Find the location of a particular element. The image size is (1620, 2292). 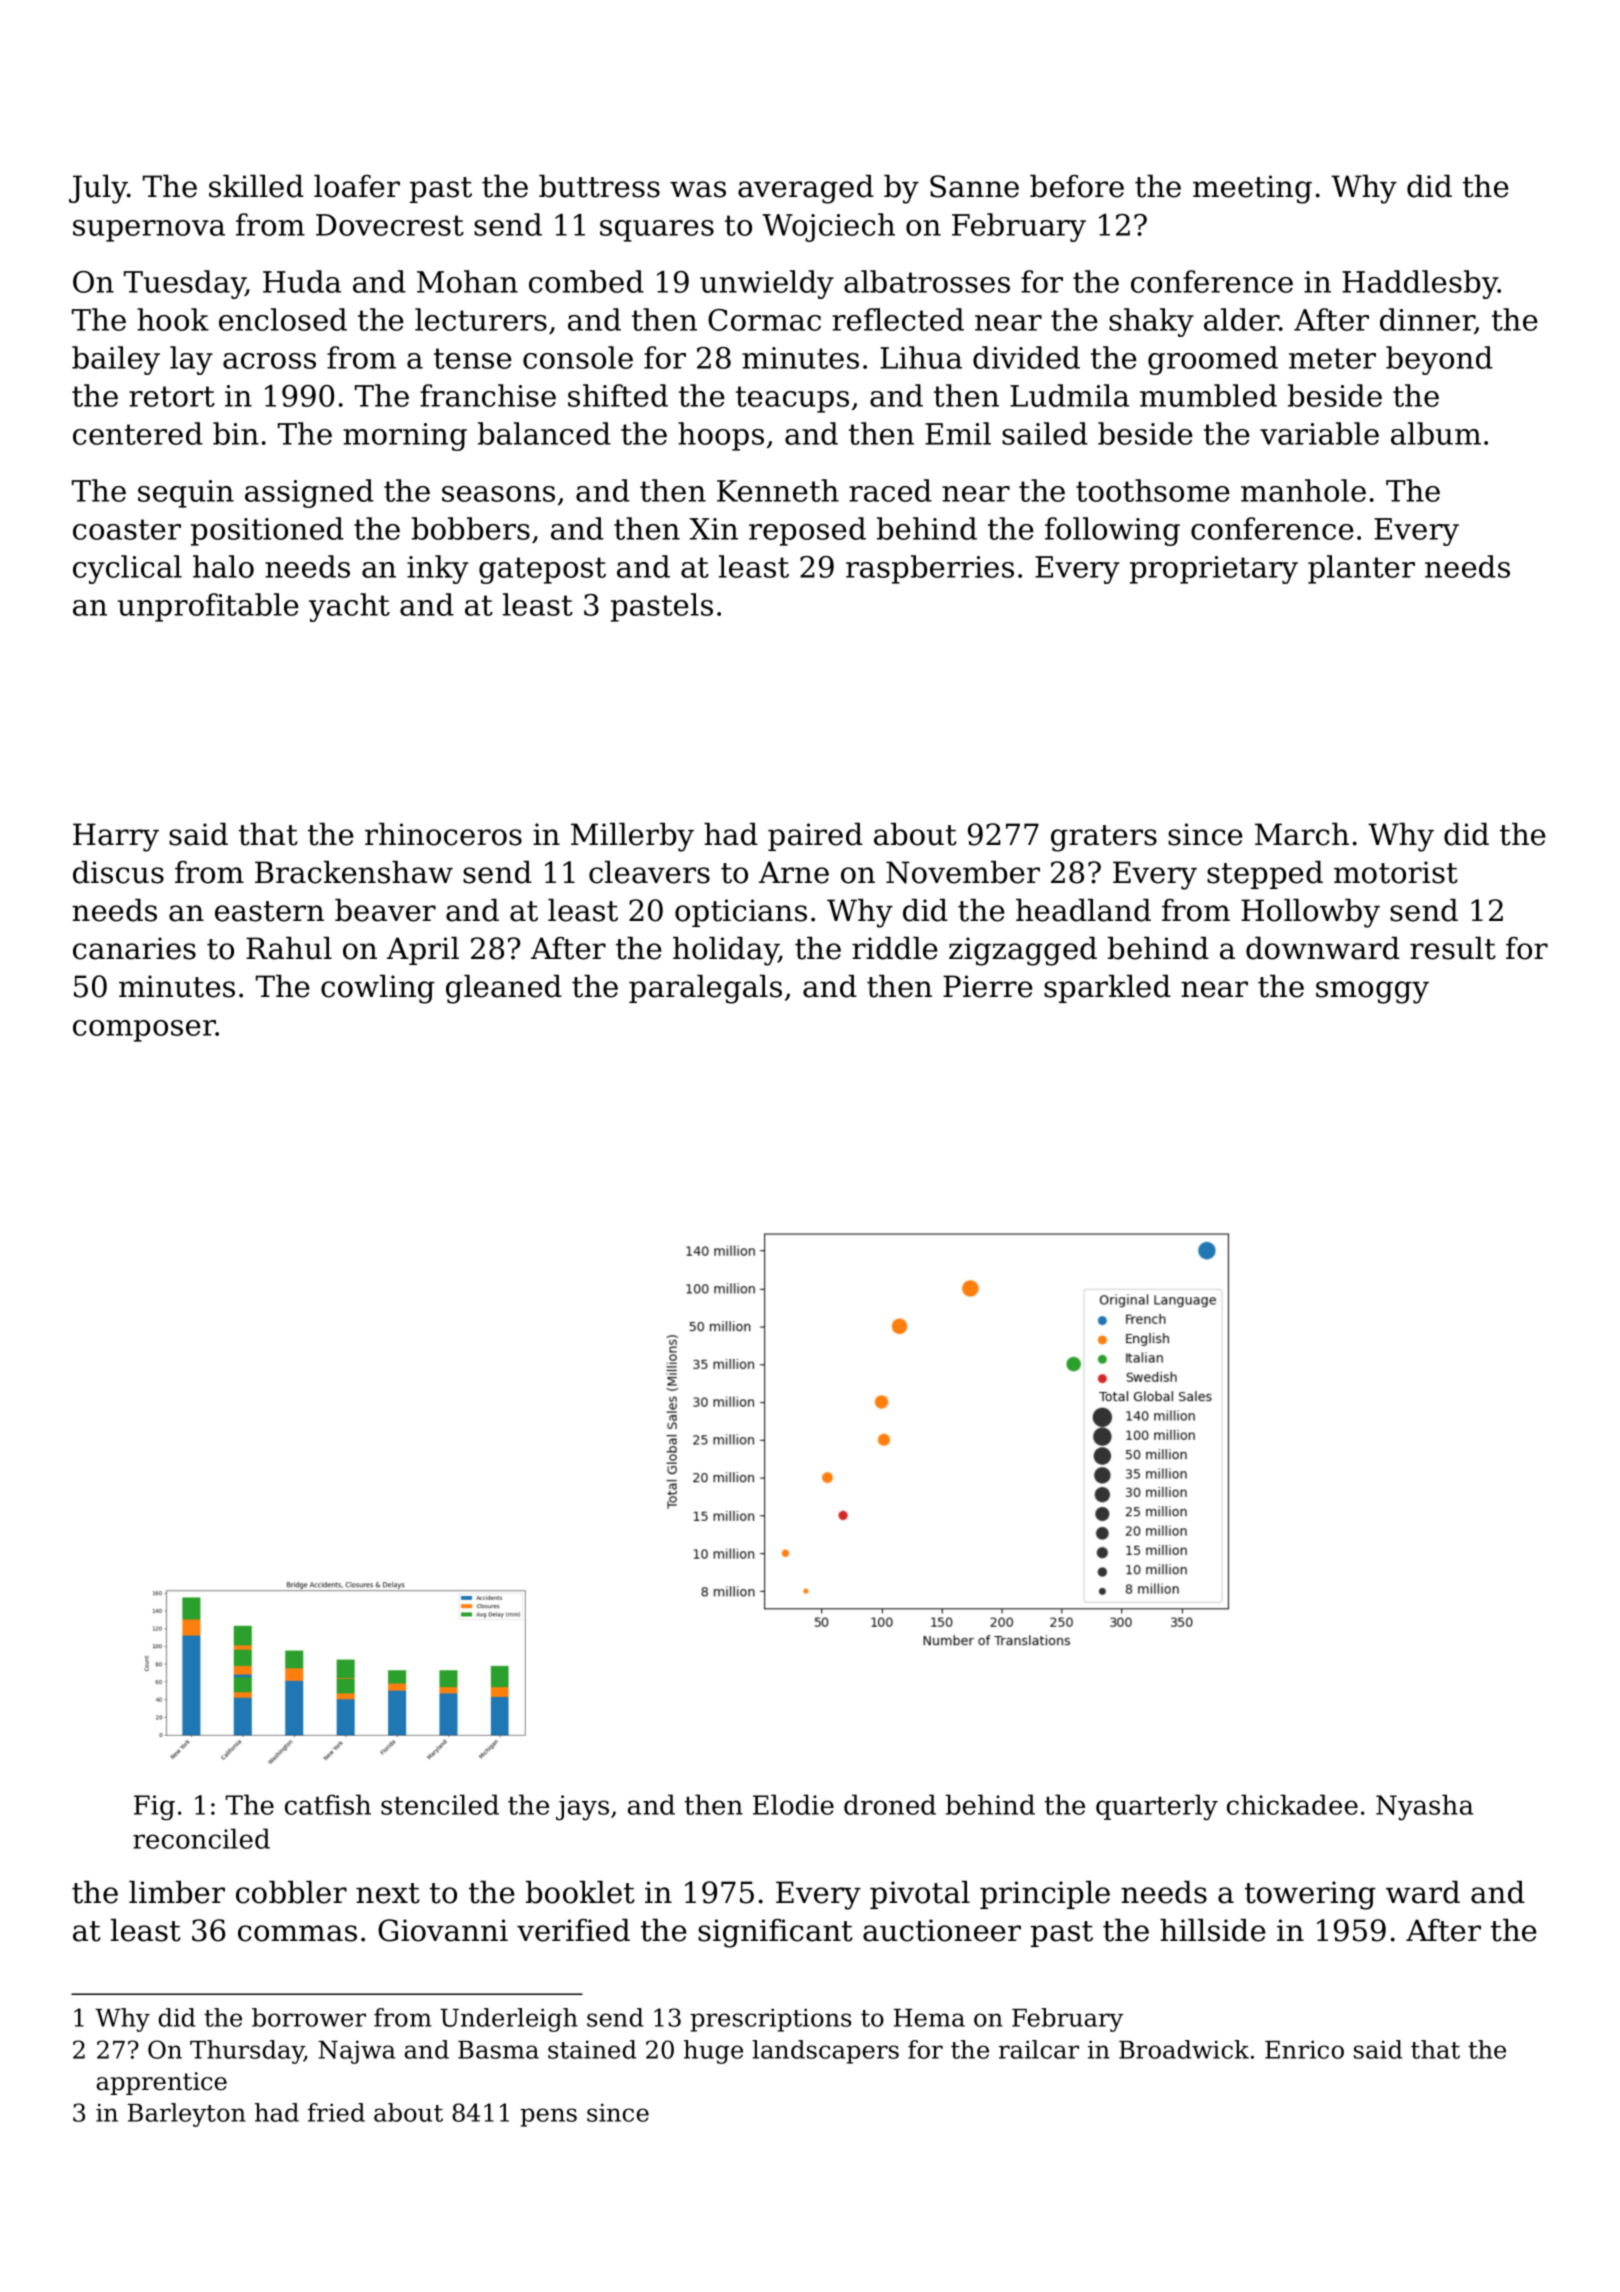

result is located at coordinates (1453, 948).
